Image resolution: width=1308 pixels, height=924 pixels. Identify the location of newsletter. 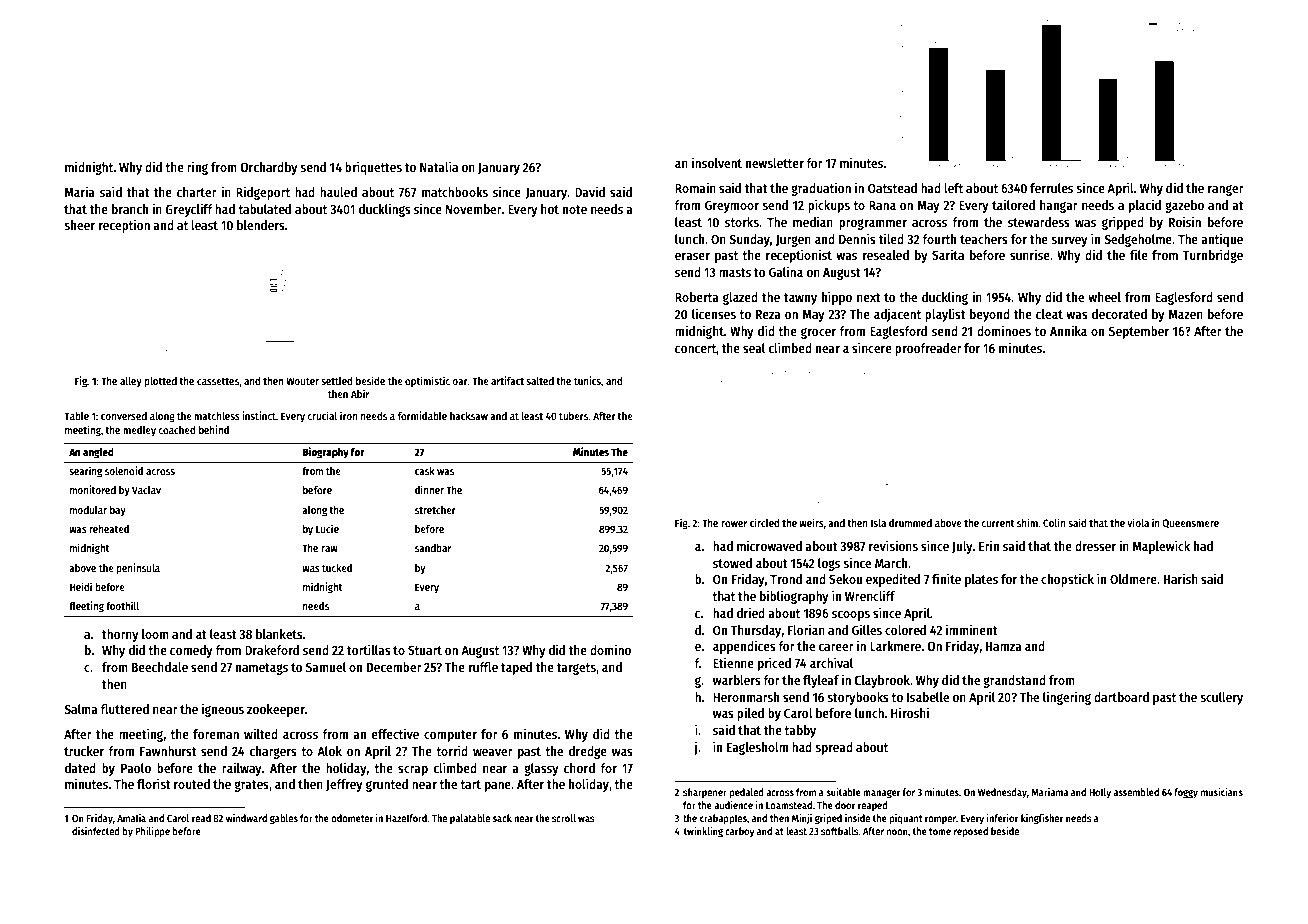
(775, 163).
